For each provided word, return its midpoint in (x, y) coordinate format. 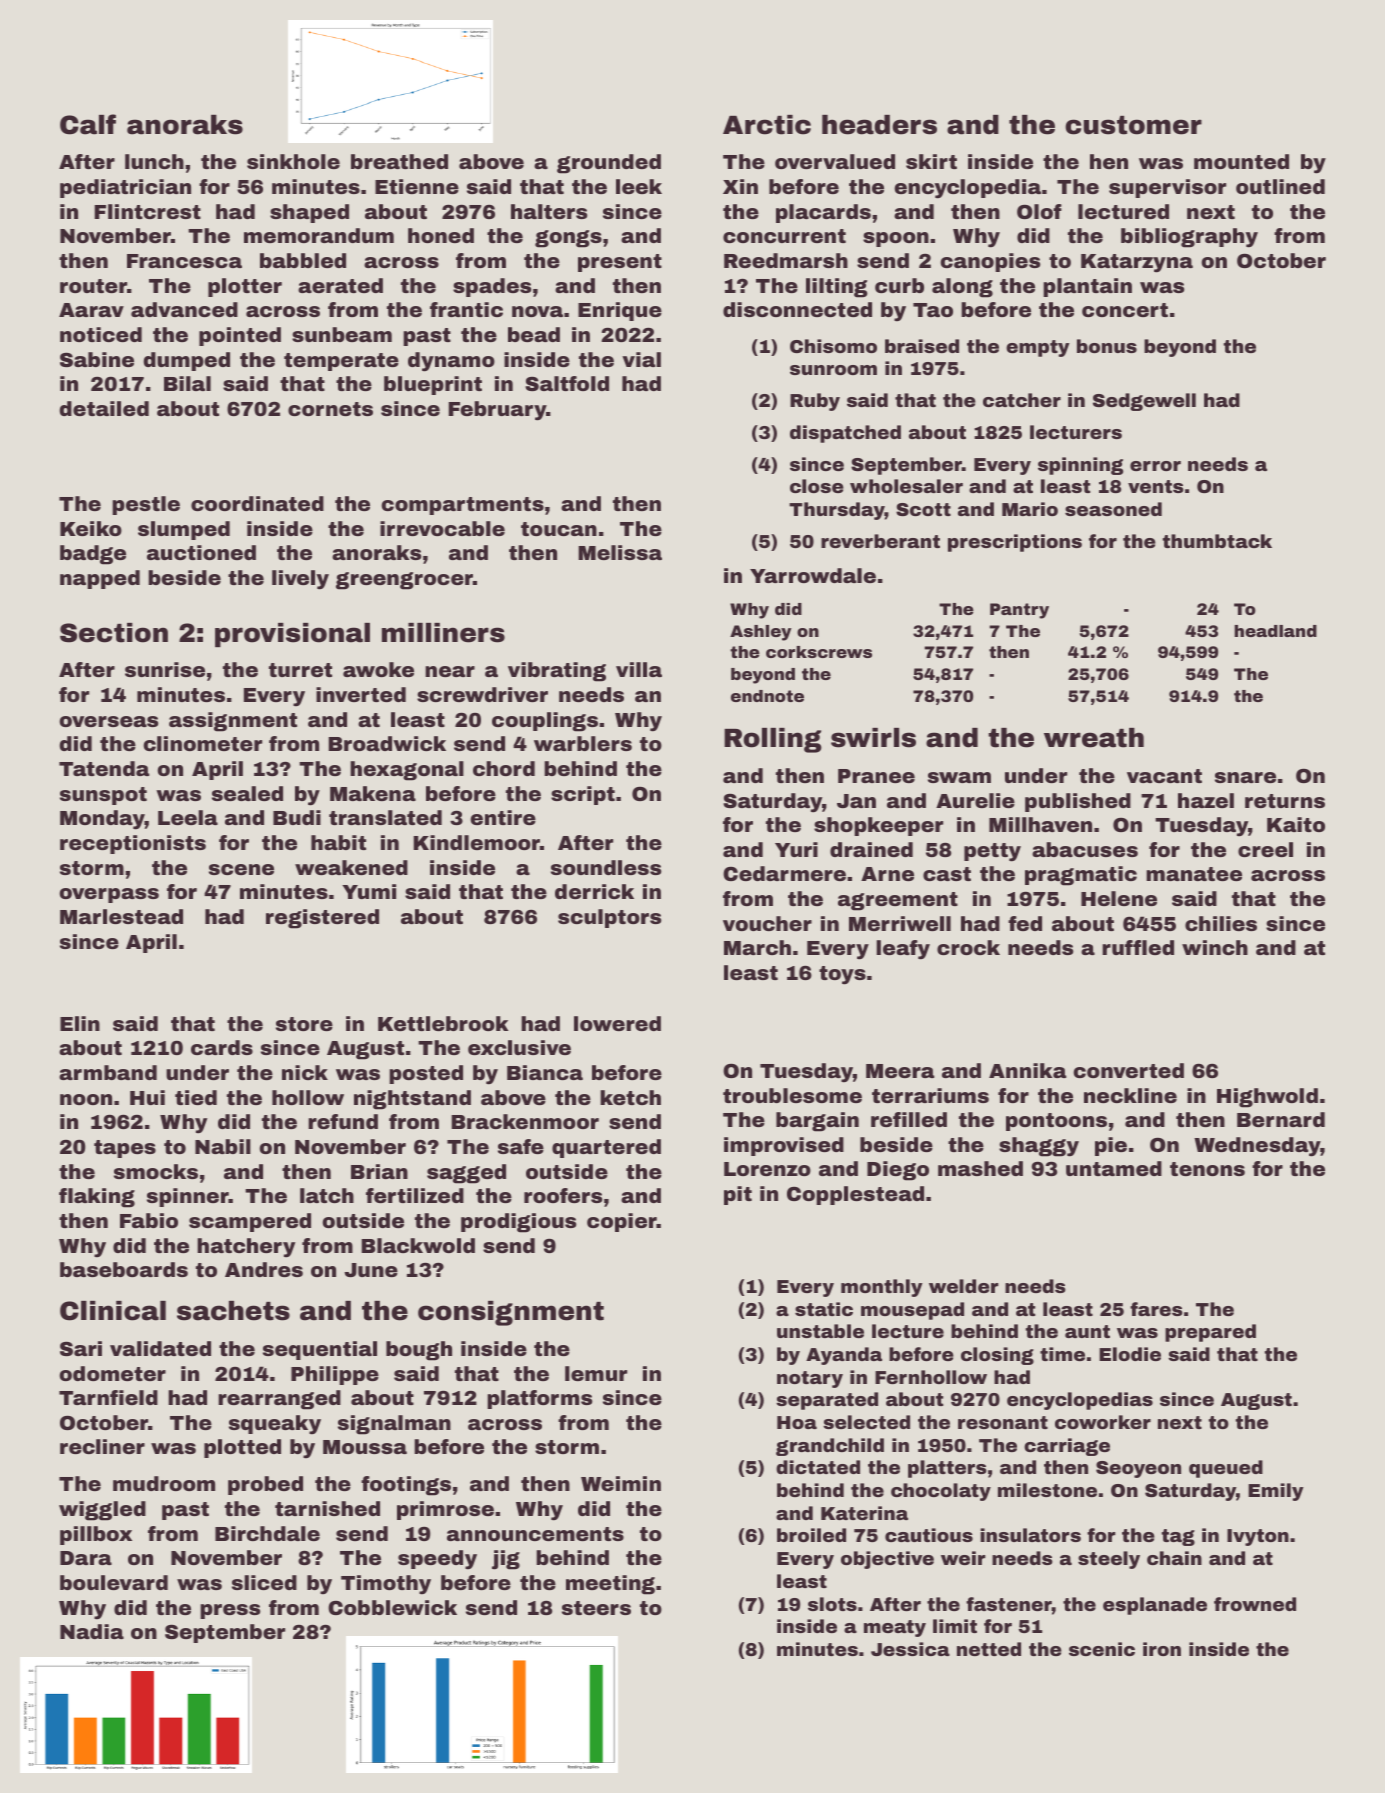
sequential (320, 1350)
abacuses (1085, 849)
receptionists (133, 844)
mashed (980, 1168)
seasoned (1113, 509)
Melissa (620, 552)
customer (1133, 125)
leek (639, 186)
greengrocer (404, 581)
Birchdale (267, 1533)
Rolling (773, 740)
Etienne (417, 186)
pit (738, 1195)
